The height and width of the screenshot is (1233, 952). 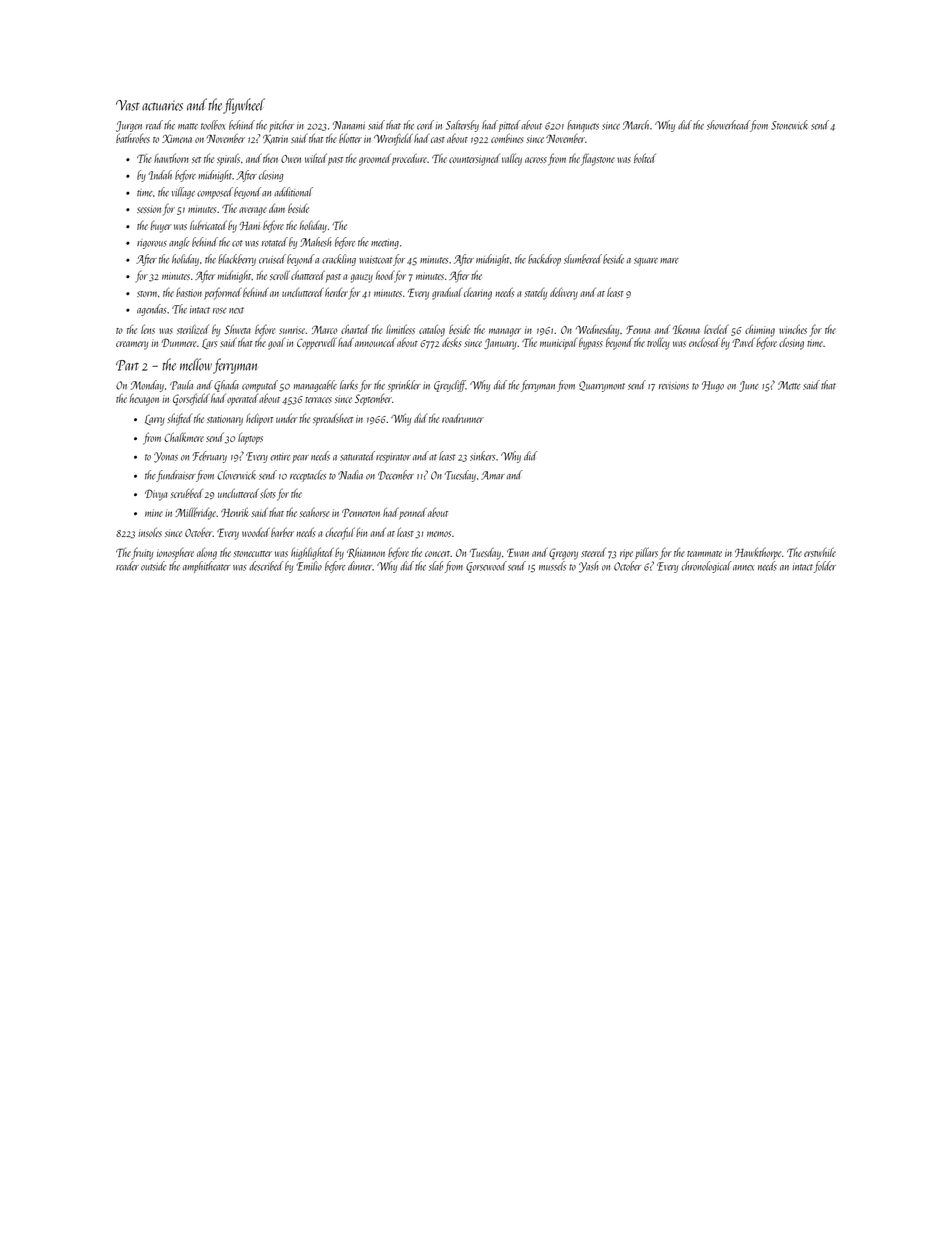 I want to click on Monday, so click(x=147, y=386).
